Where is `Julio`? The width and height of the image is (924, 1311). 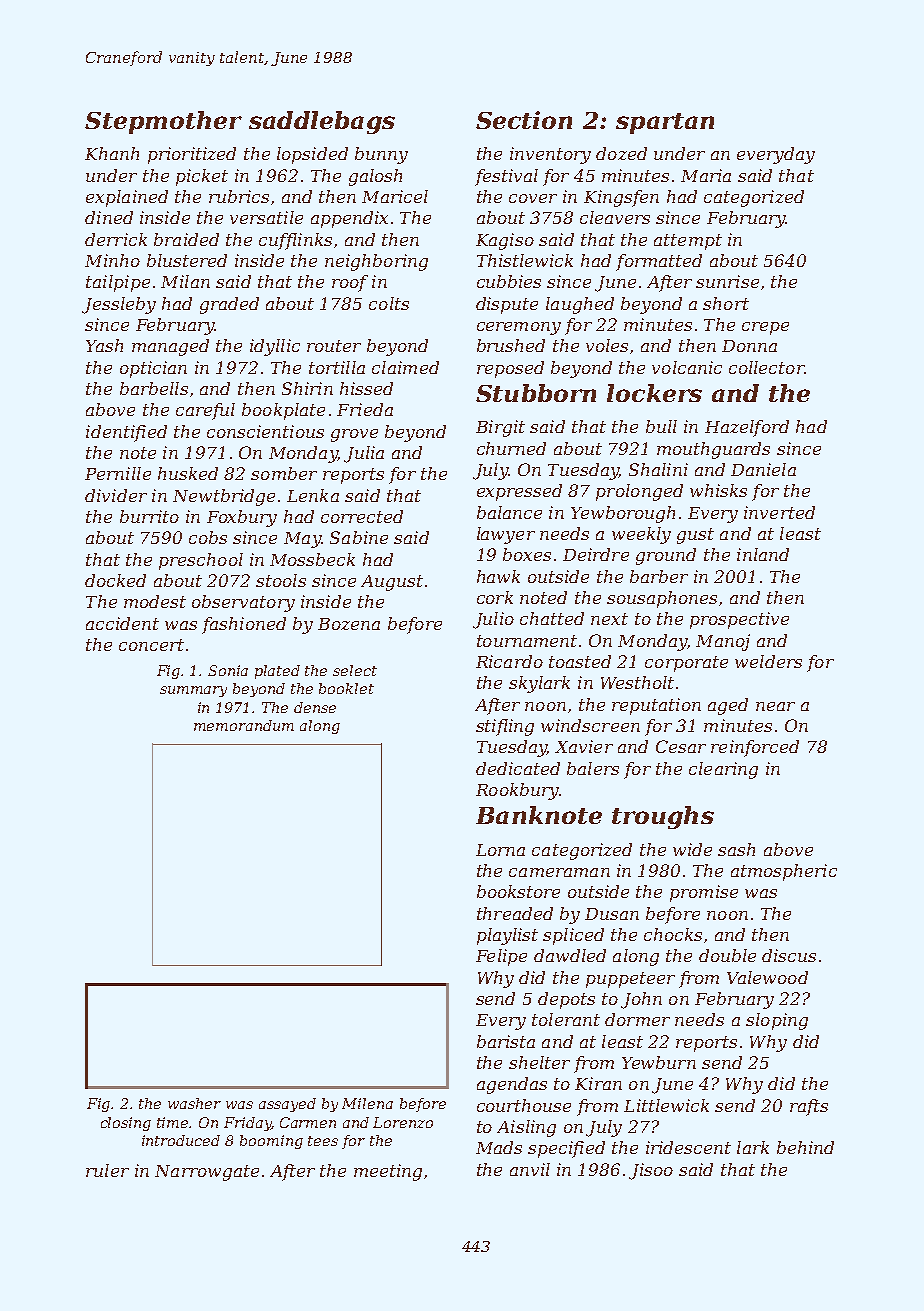 Julio is located at coordinates (493, 620).
